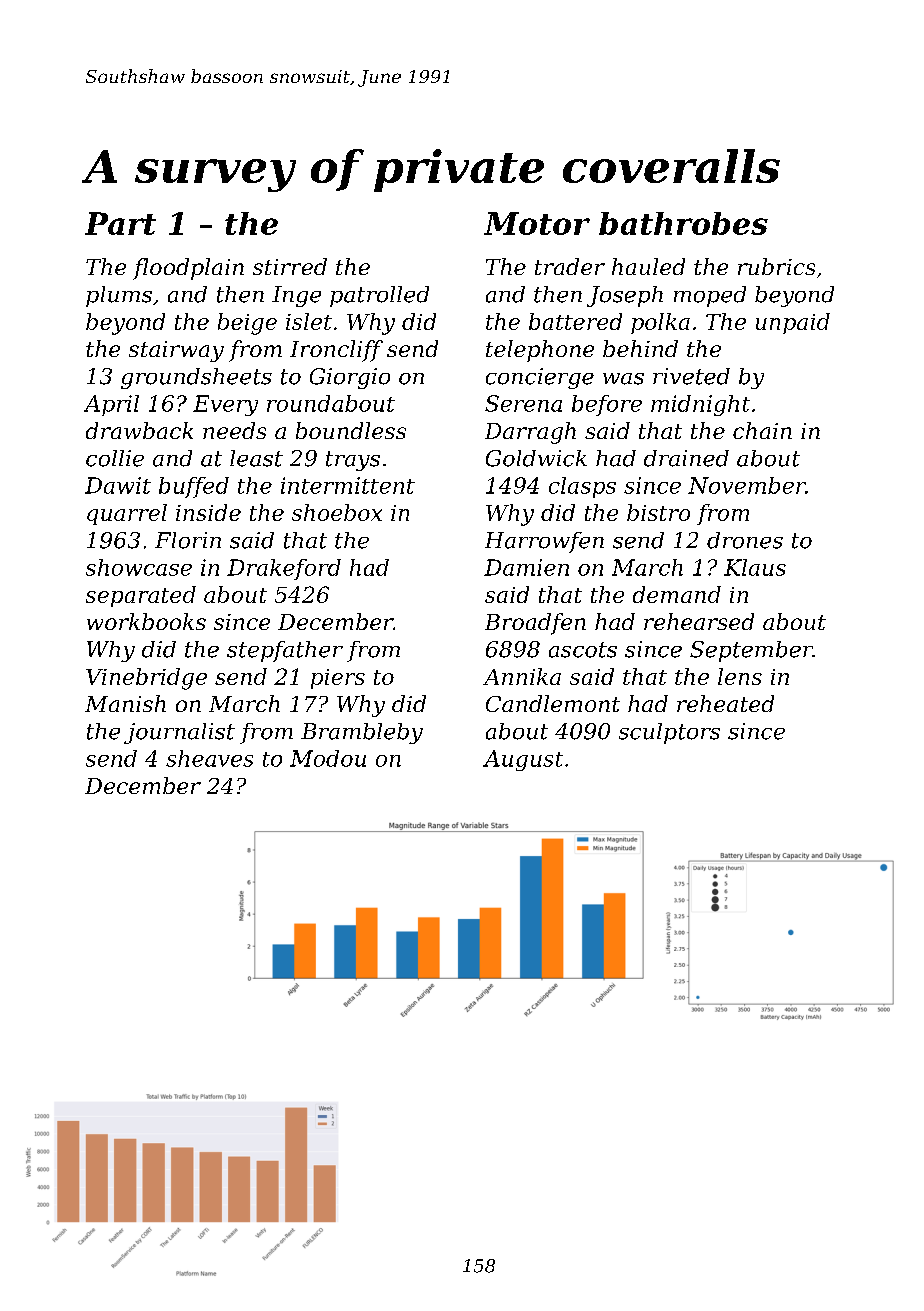 The height and width of the image is (1311, 924). I want to click on stirred, so click(290, 266).
